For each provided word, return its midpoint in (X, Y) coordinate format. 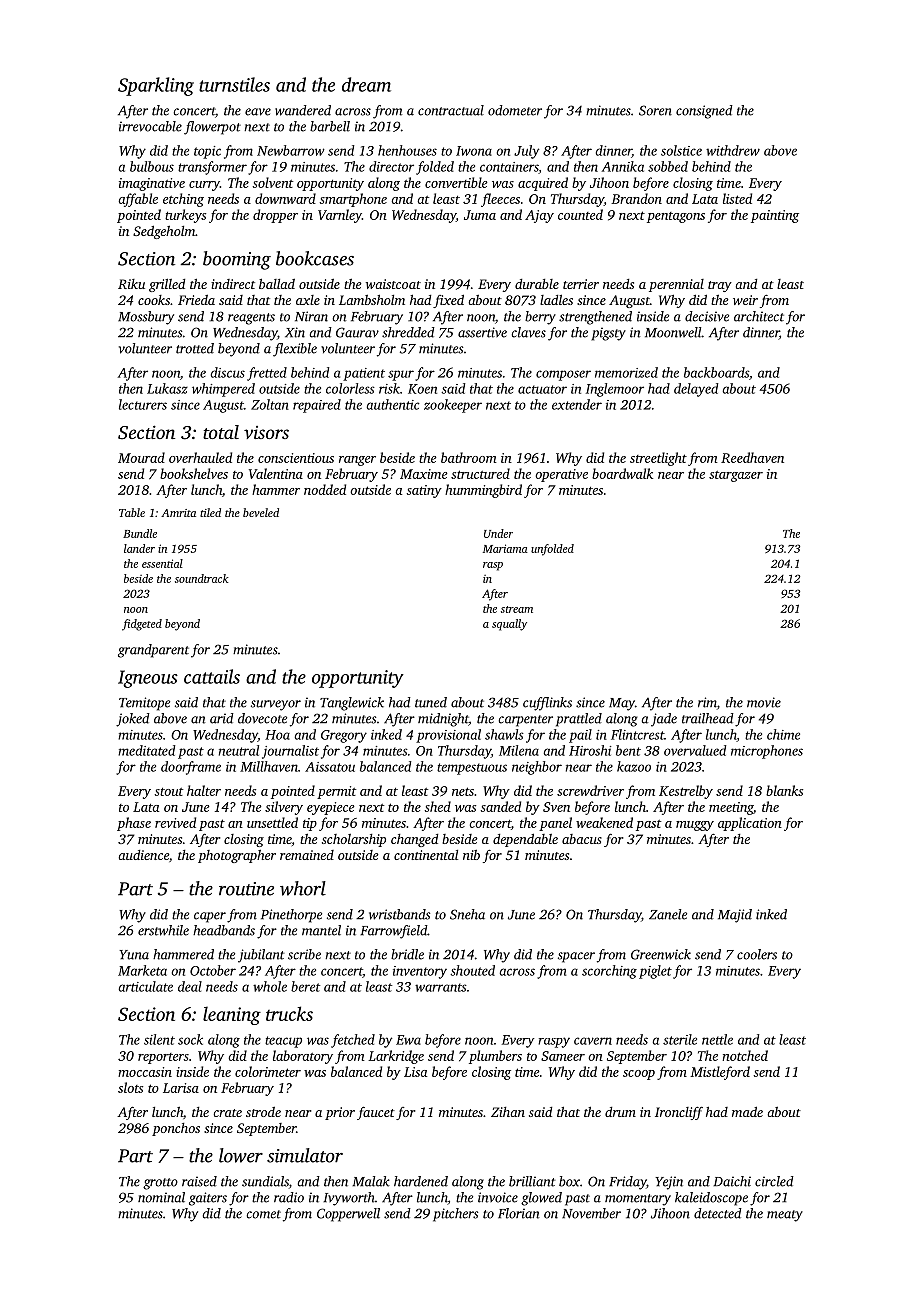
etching (183, 200)
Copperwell (348, 1215)
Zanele (668, 914)
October (213, 970)
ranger (357, 461)
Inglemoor (615, 390)
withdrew (733, 150)
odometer (515, 110)
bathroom (469, 457)
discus (228, 372)
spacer (576, 957)
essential (162, 563)
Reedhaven (752, 457)
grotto (160, 1184)
